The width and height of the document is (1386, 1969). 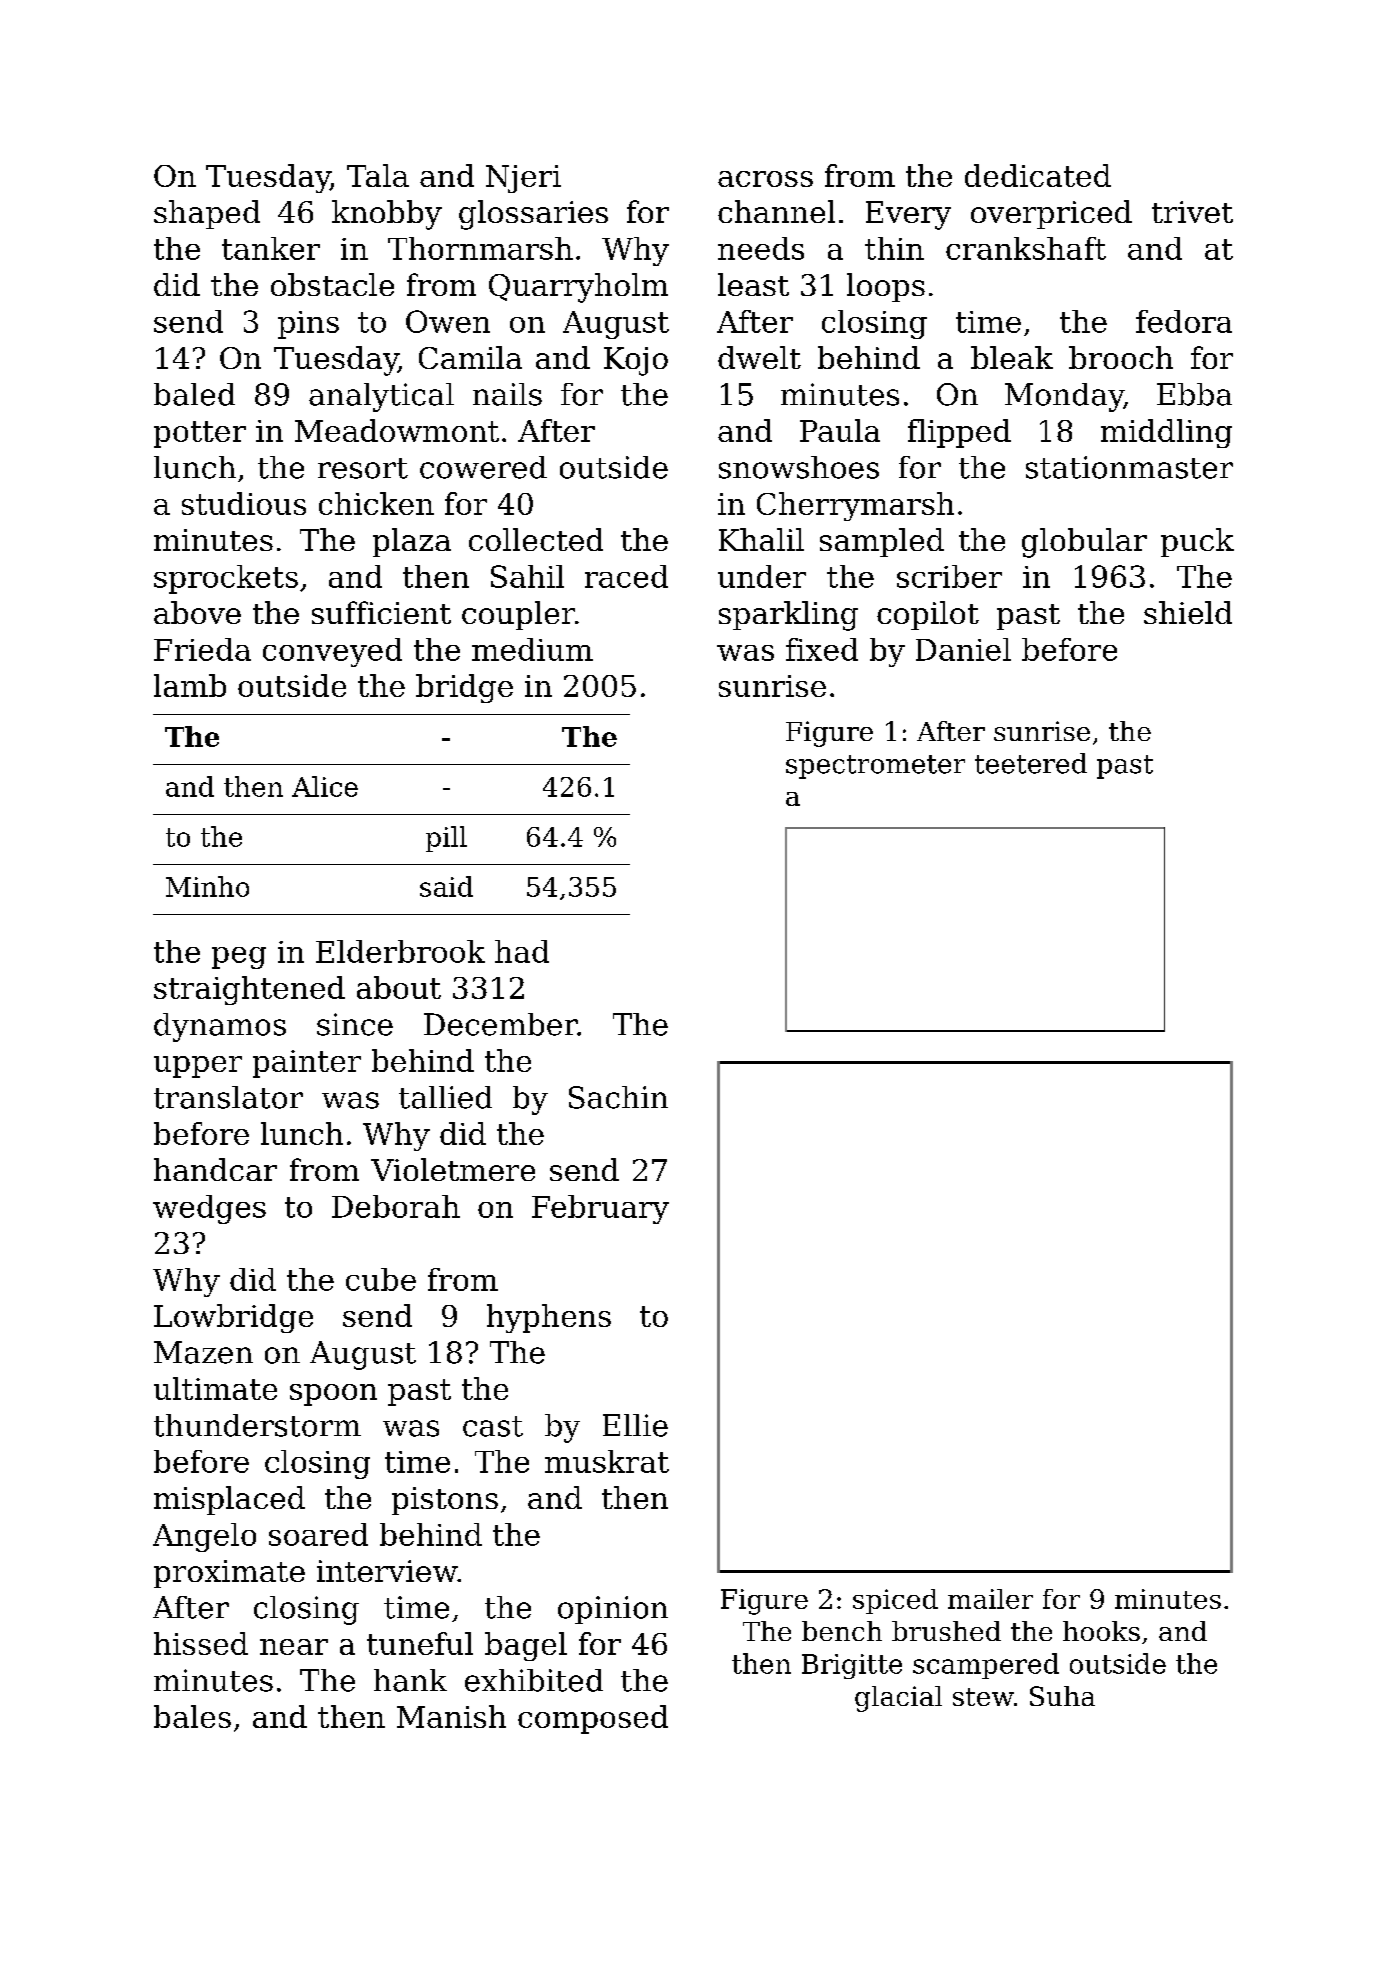 I want to click on Sachin, so click(x=618, y=1097).
